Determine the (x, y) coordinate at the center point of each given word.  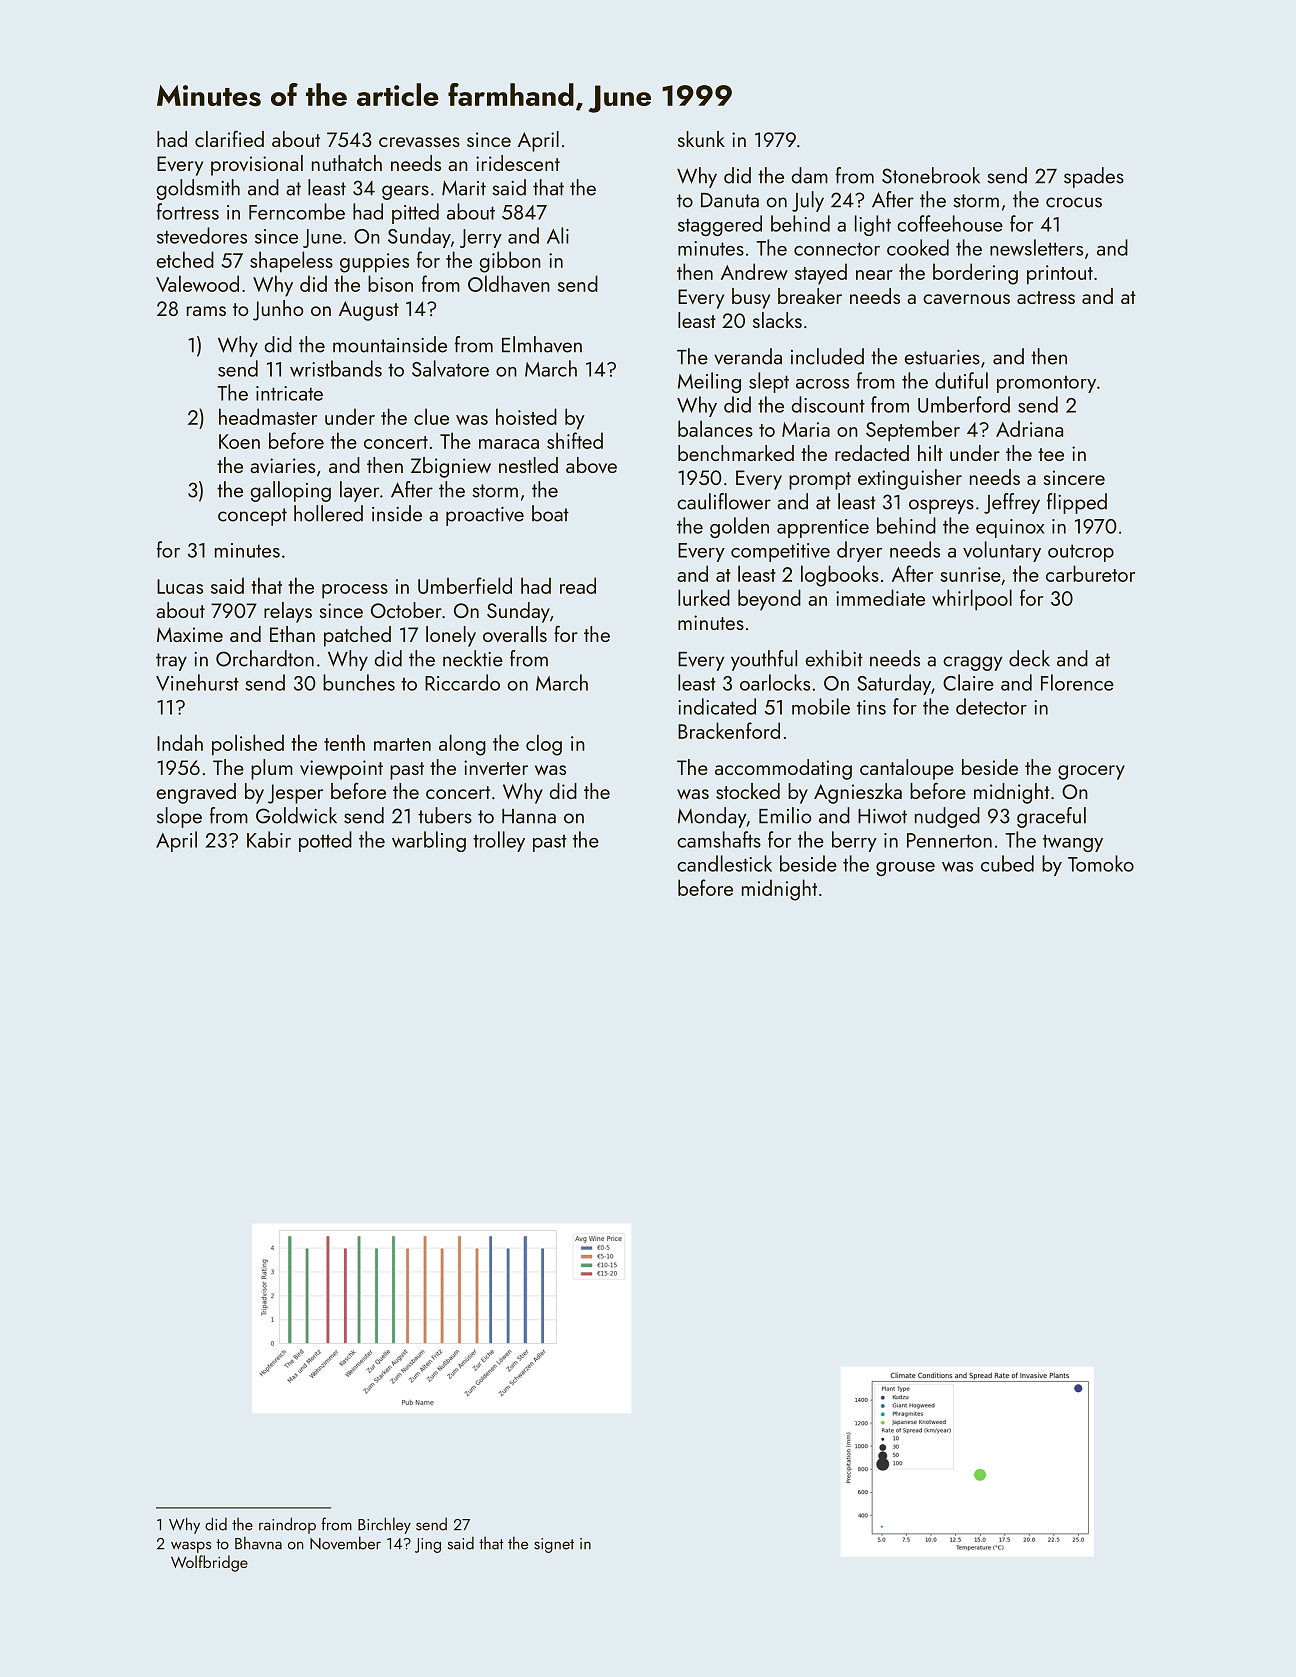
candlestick (724, 863)
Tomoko (1101, 863)
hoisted (526, 416)
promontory (1046, 384)
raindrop (287, 1525)
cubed (1007, 863)
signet (554, 1545)
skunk (701, 139)
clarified (229, 138)
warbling (429, 841)
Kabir (269, 839)
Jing (428, 1545)
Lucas (180, 586)
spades (1094, 177)
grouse (905, 869)
